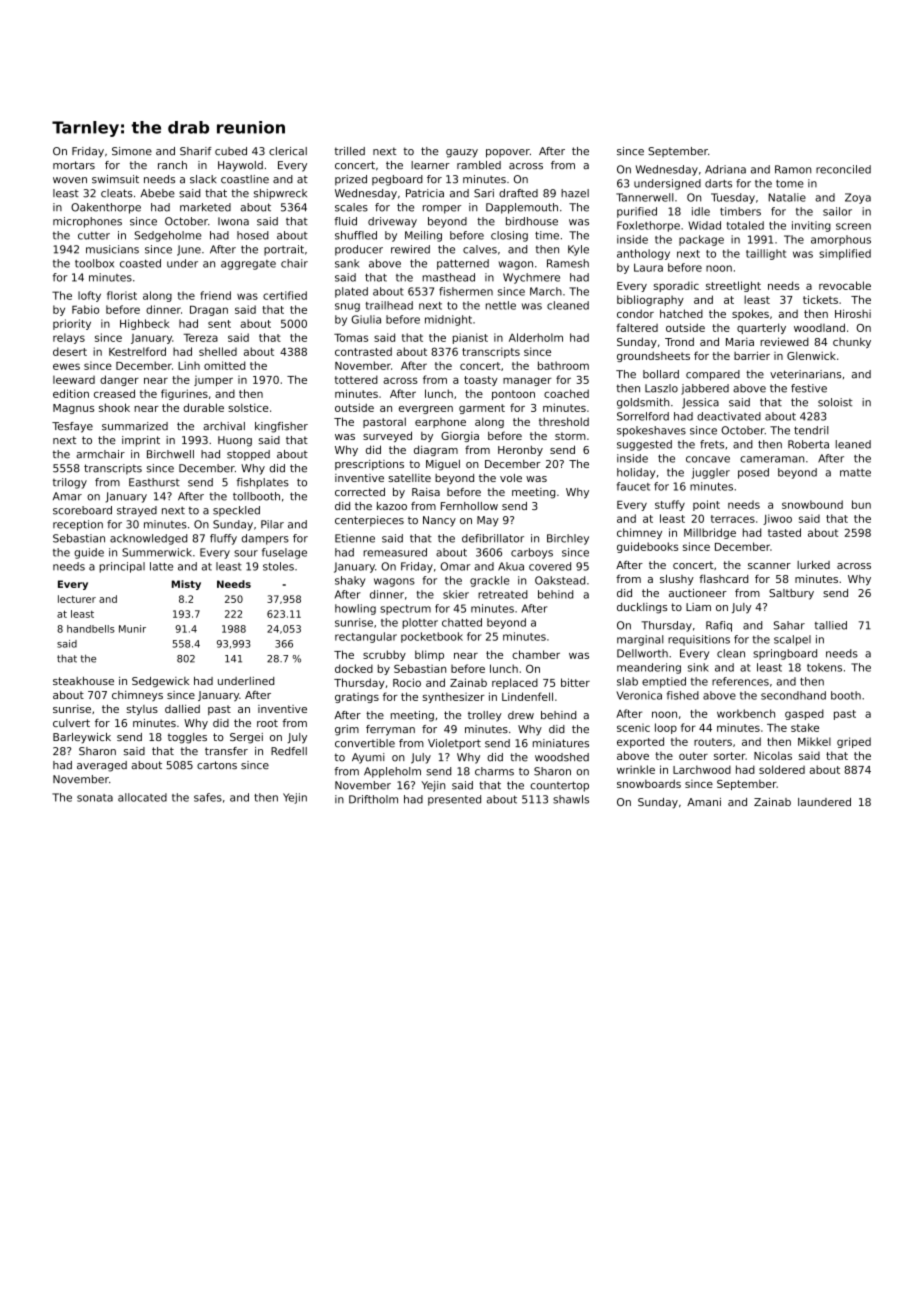 The height and width of the page is (1308, 924). I want to click on cameraman, so click(772, 459).
